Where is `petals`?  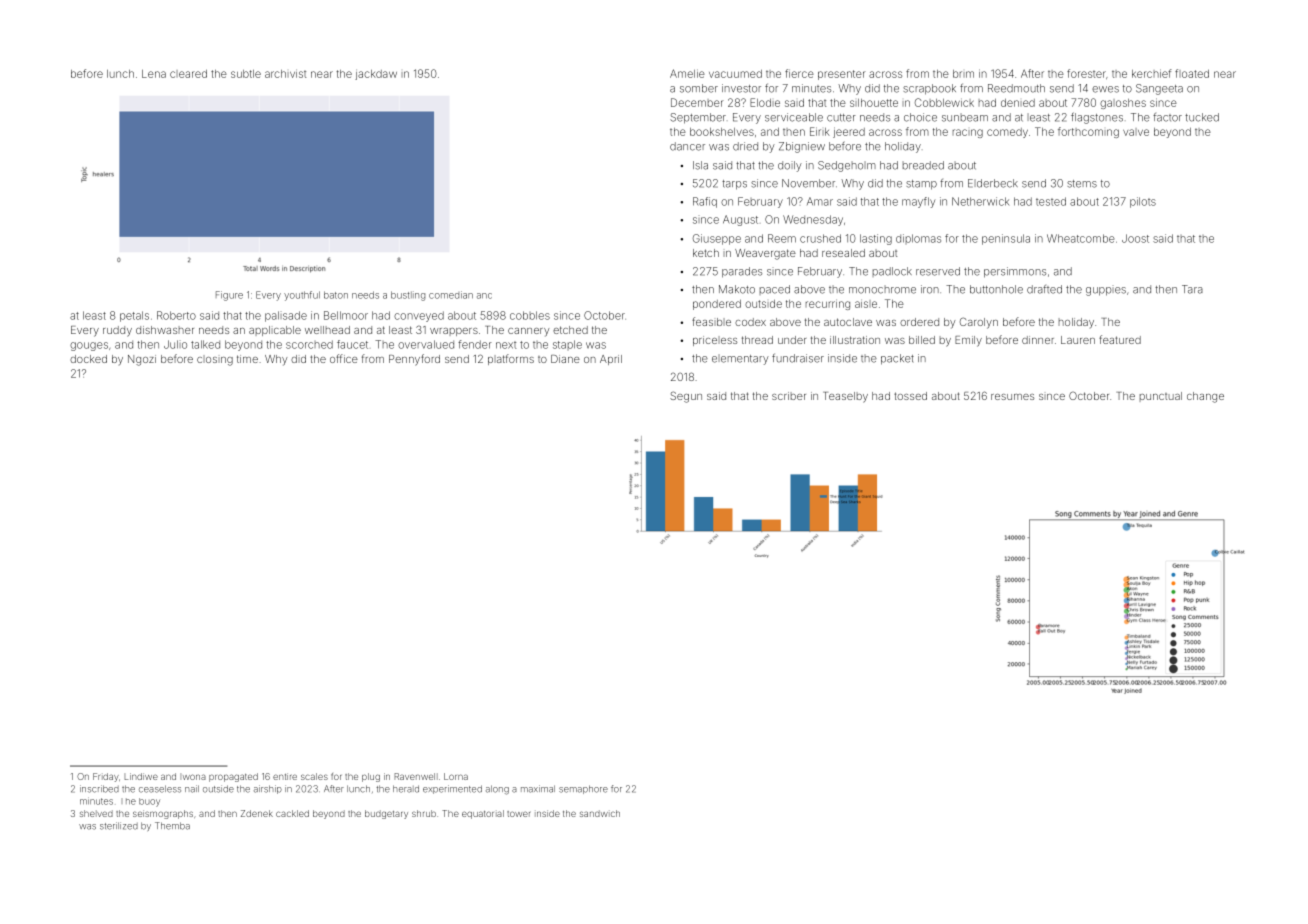
petals is located at coordinates (134, 316).
